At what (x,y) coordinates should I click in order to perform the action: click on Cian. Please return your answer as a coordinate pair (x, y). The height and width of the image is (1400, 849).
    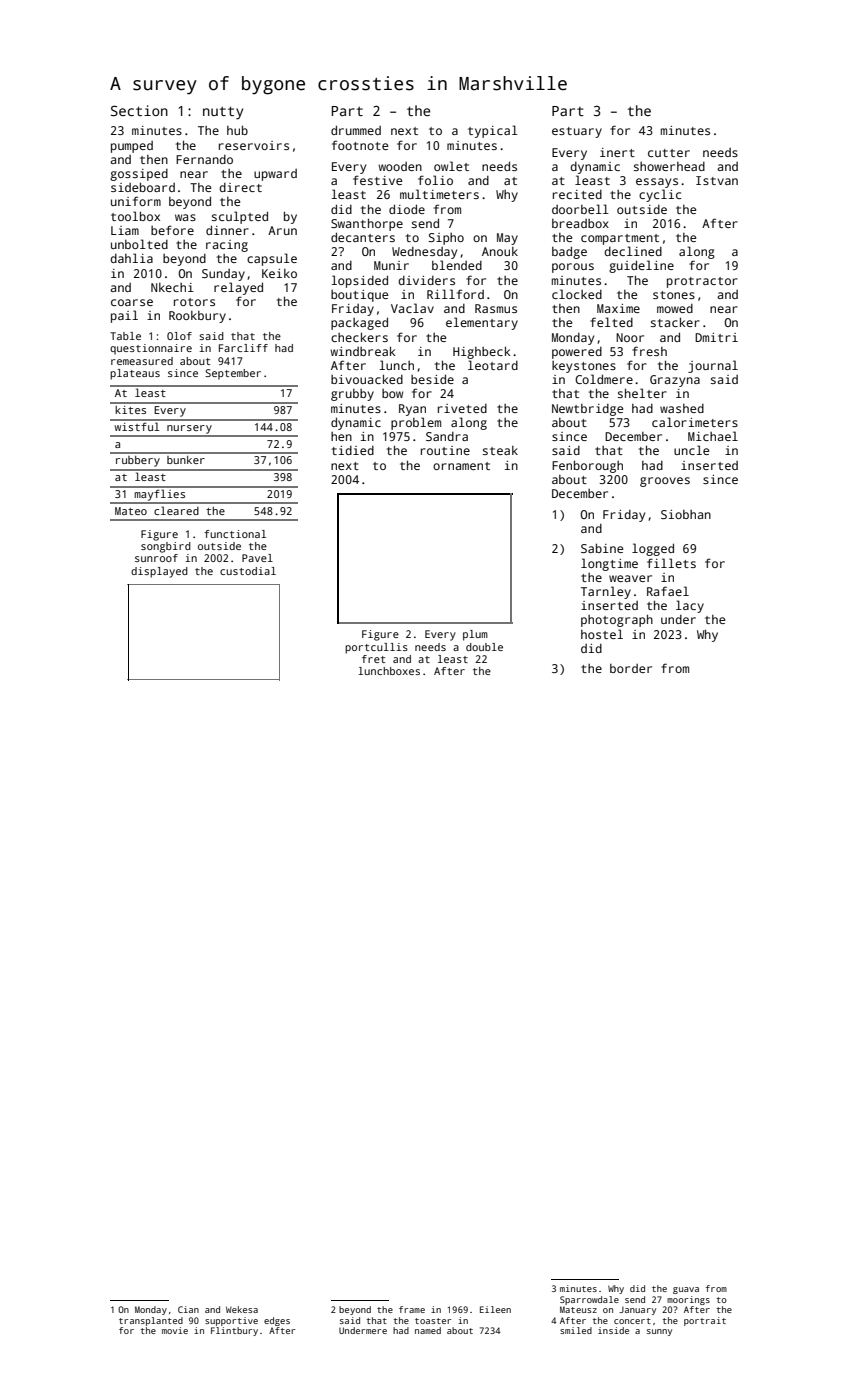
    Looking at the image, I should click on (188, 1309).
